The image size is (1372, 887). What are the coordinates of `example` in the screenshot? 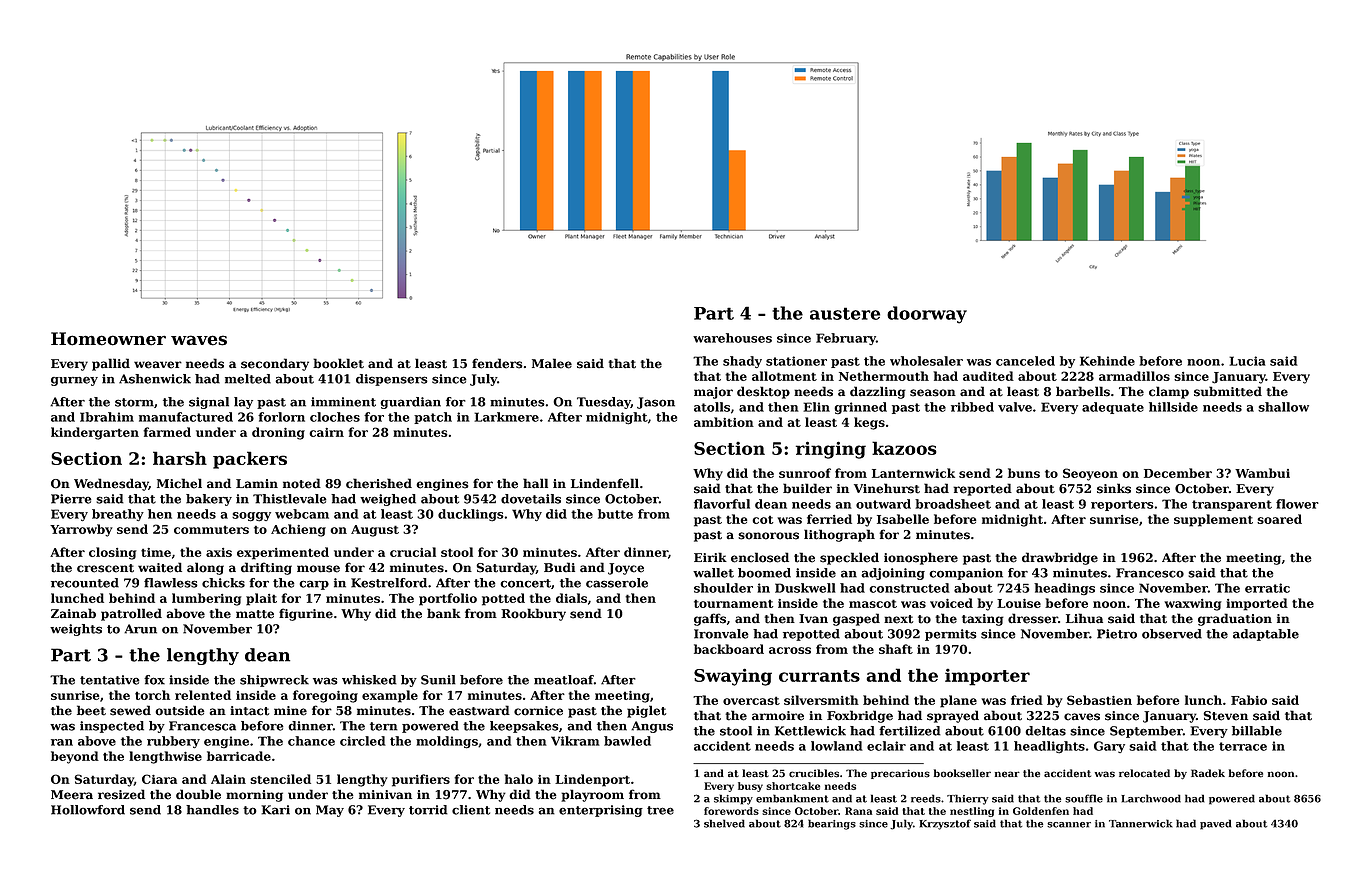 It's located at (390, 696).
